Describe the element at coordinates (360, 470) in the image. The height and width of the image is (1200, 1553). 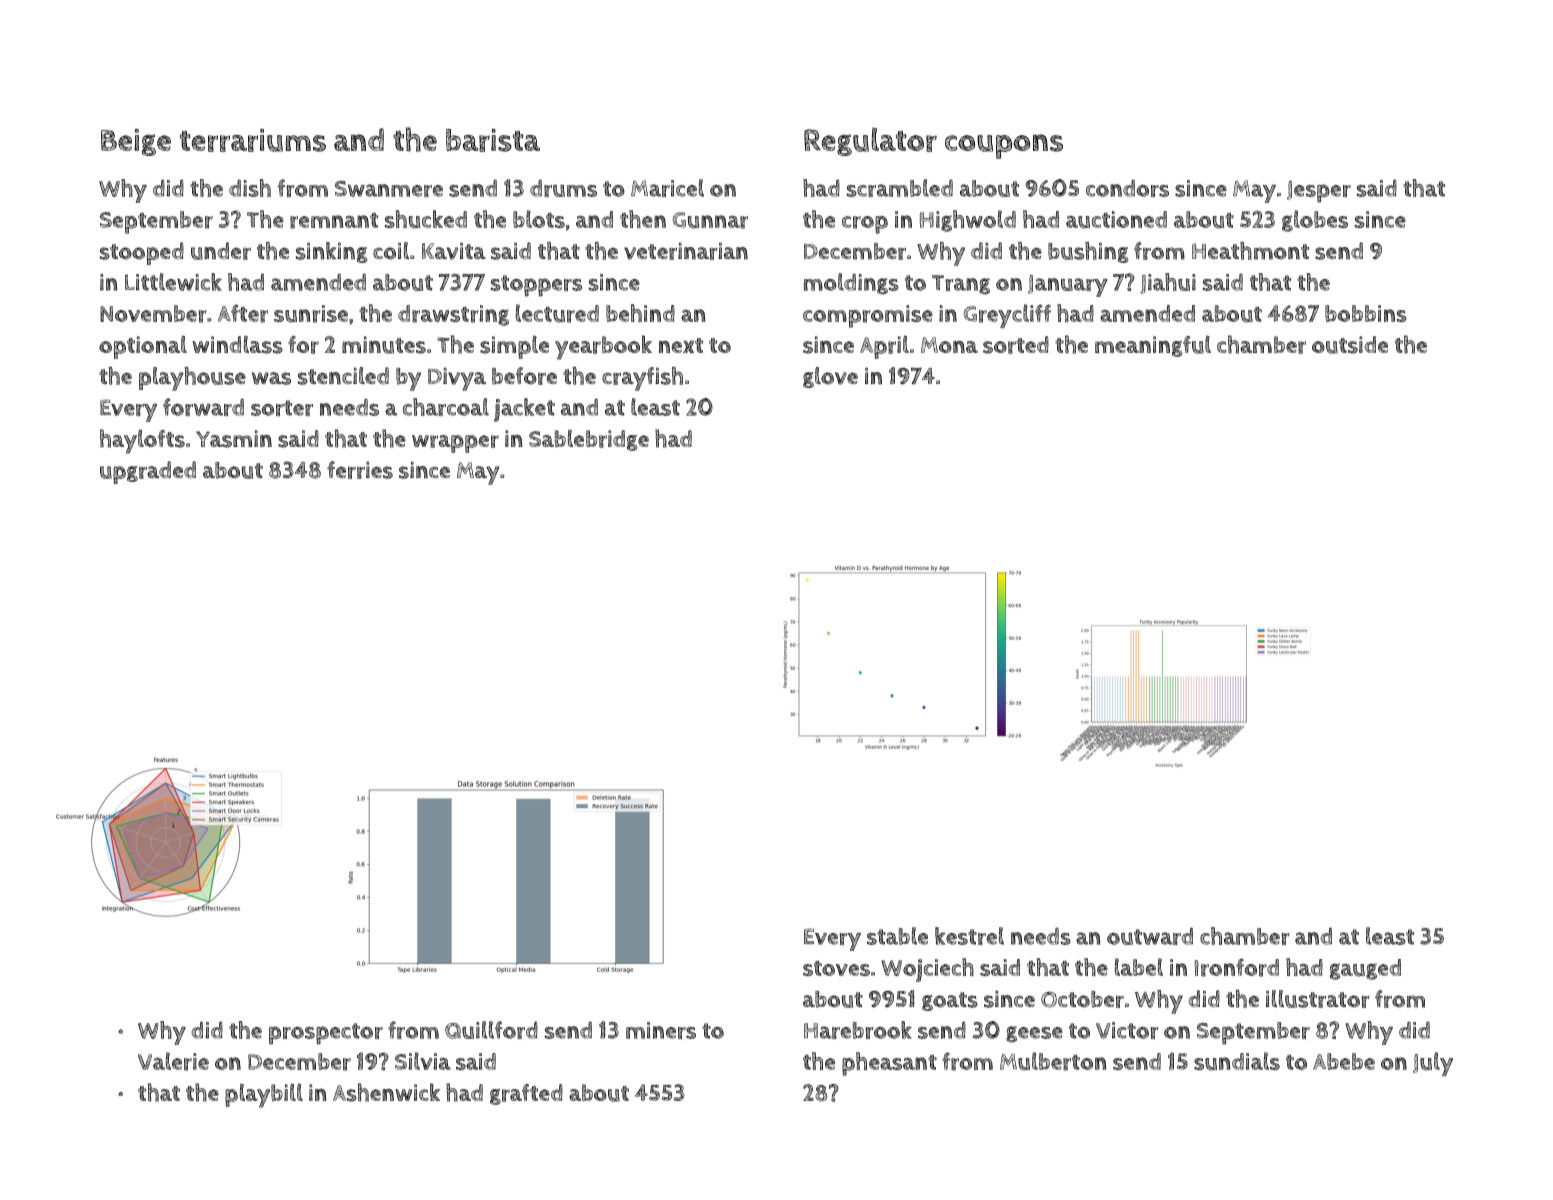
I see `ferries` at that location.
